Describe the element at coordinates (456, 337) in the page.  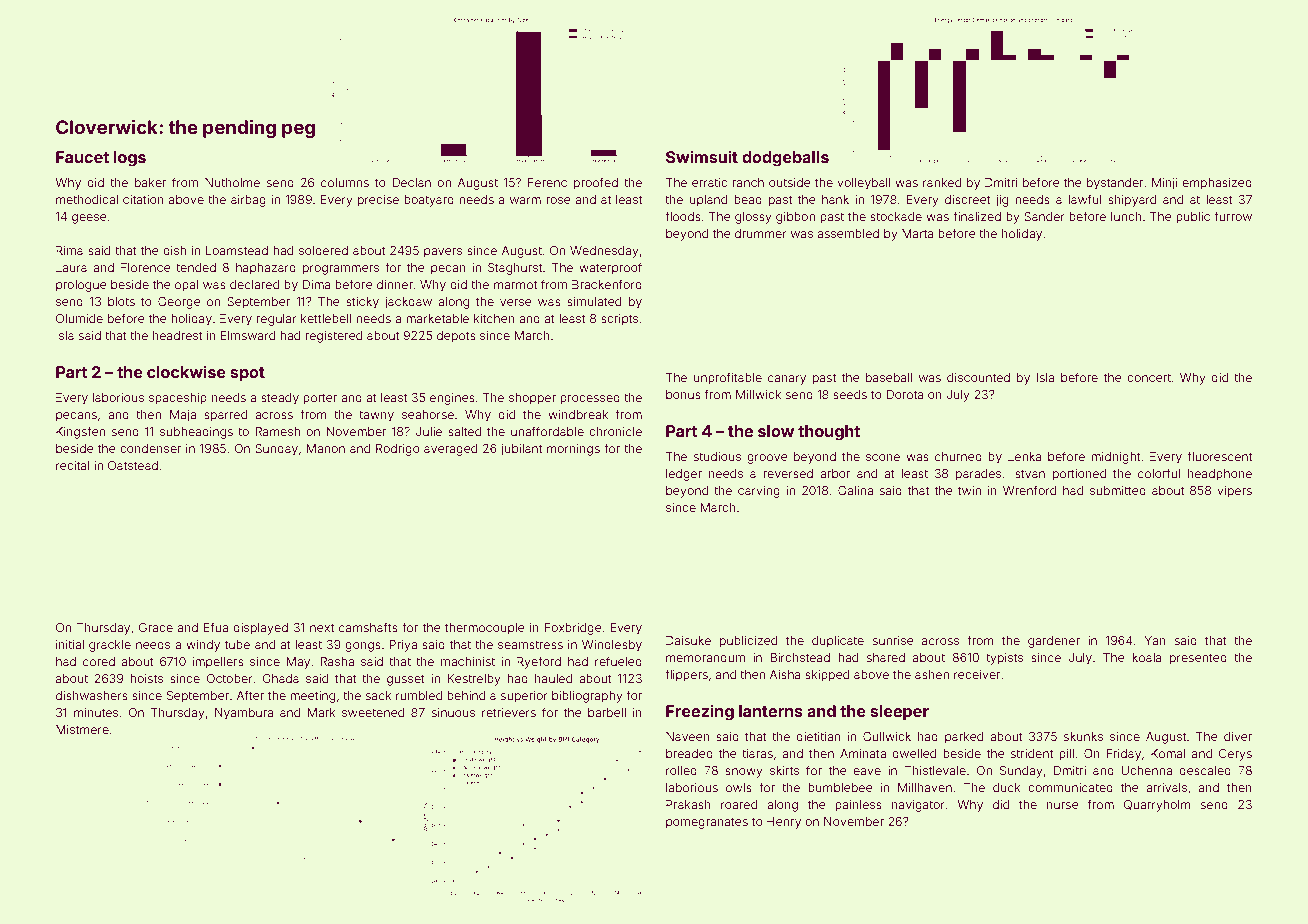
I see `depots` at that location.
